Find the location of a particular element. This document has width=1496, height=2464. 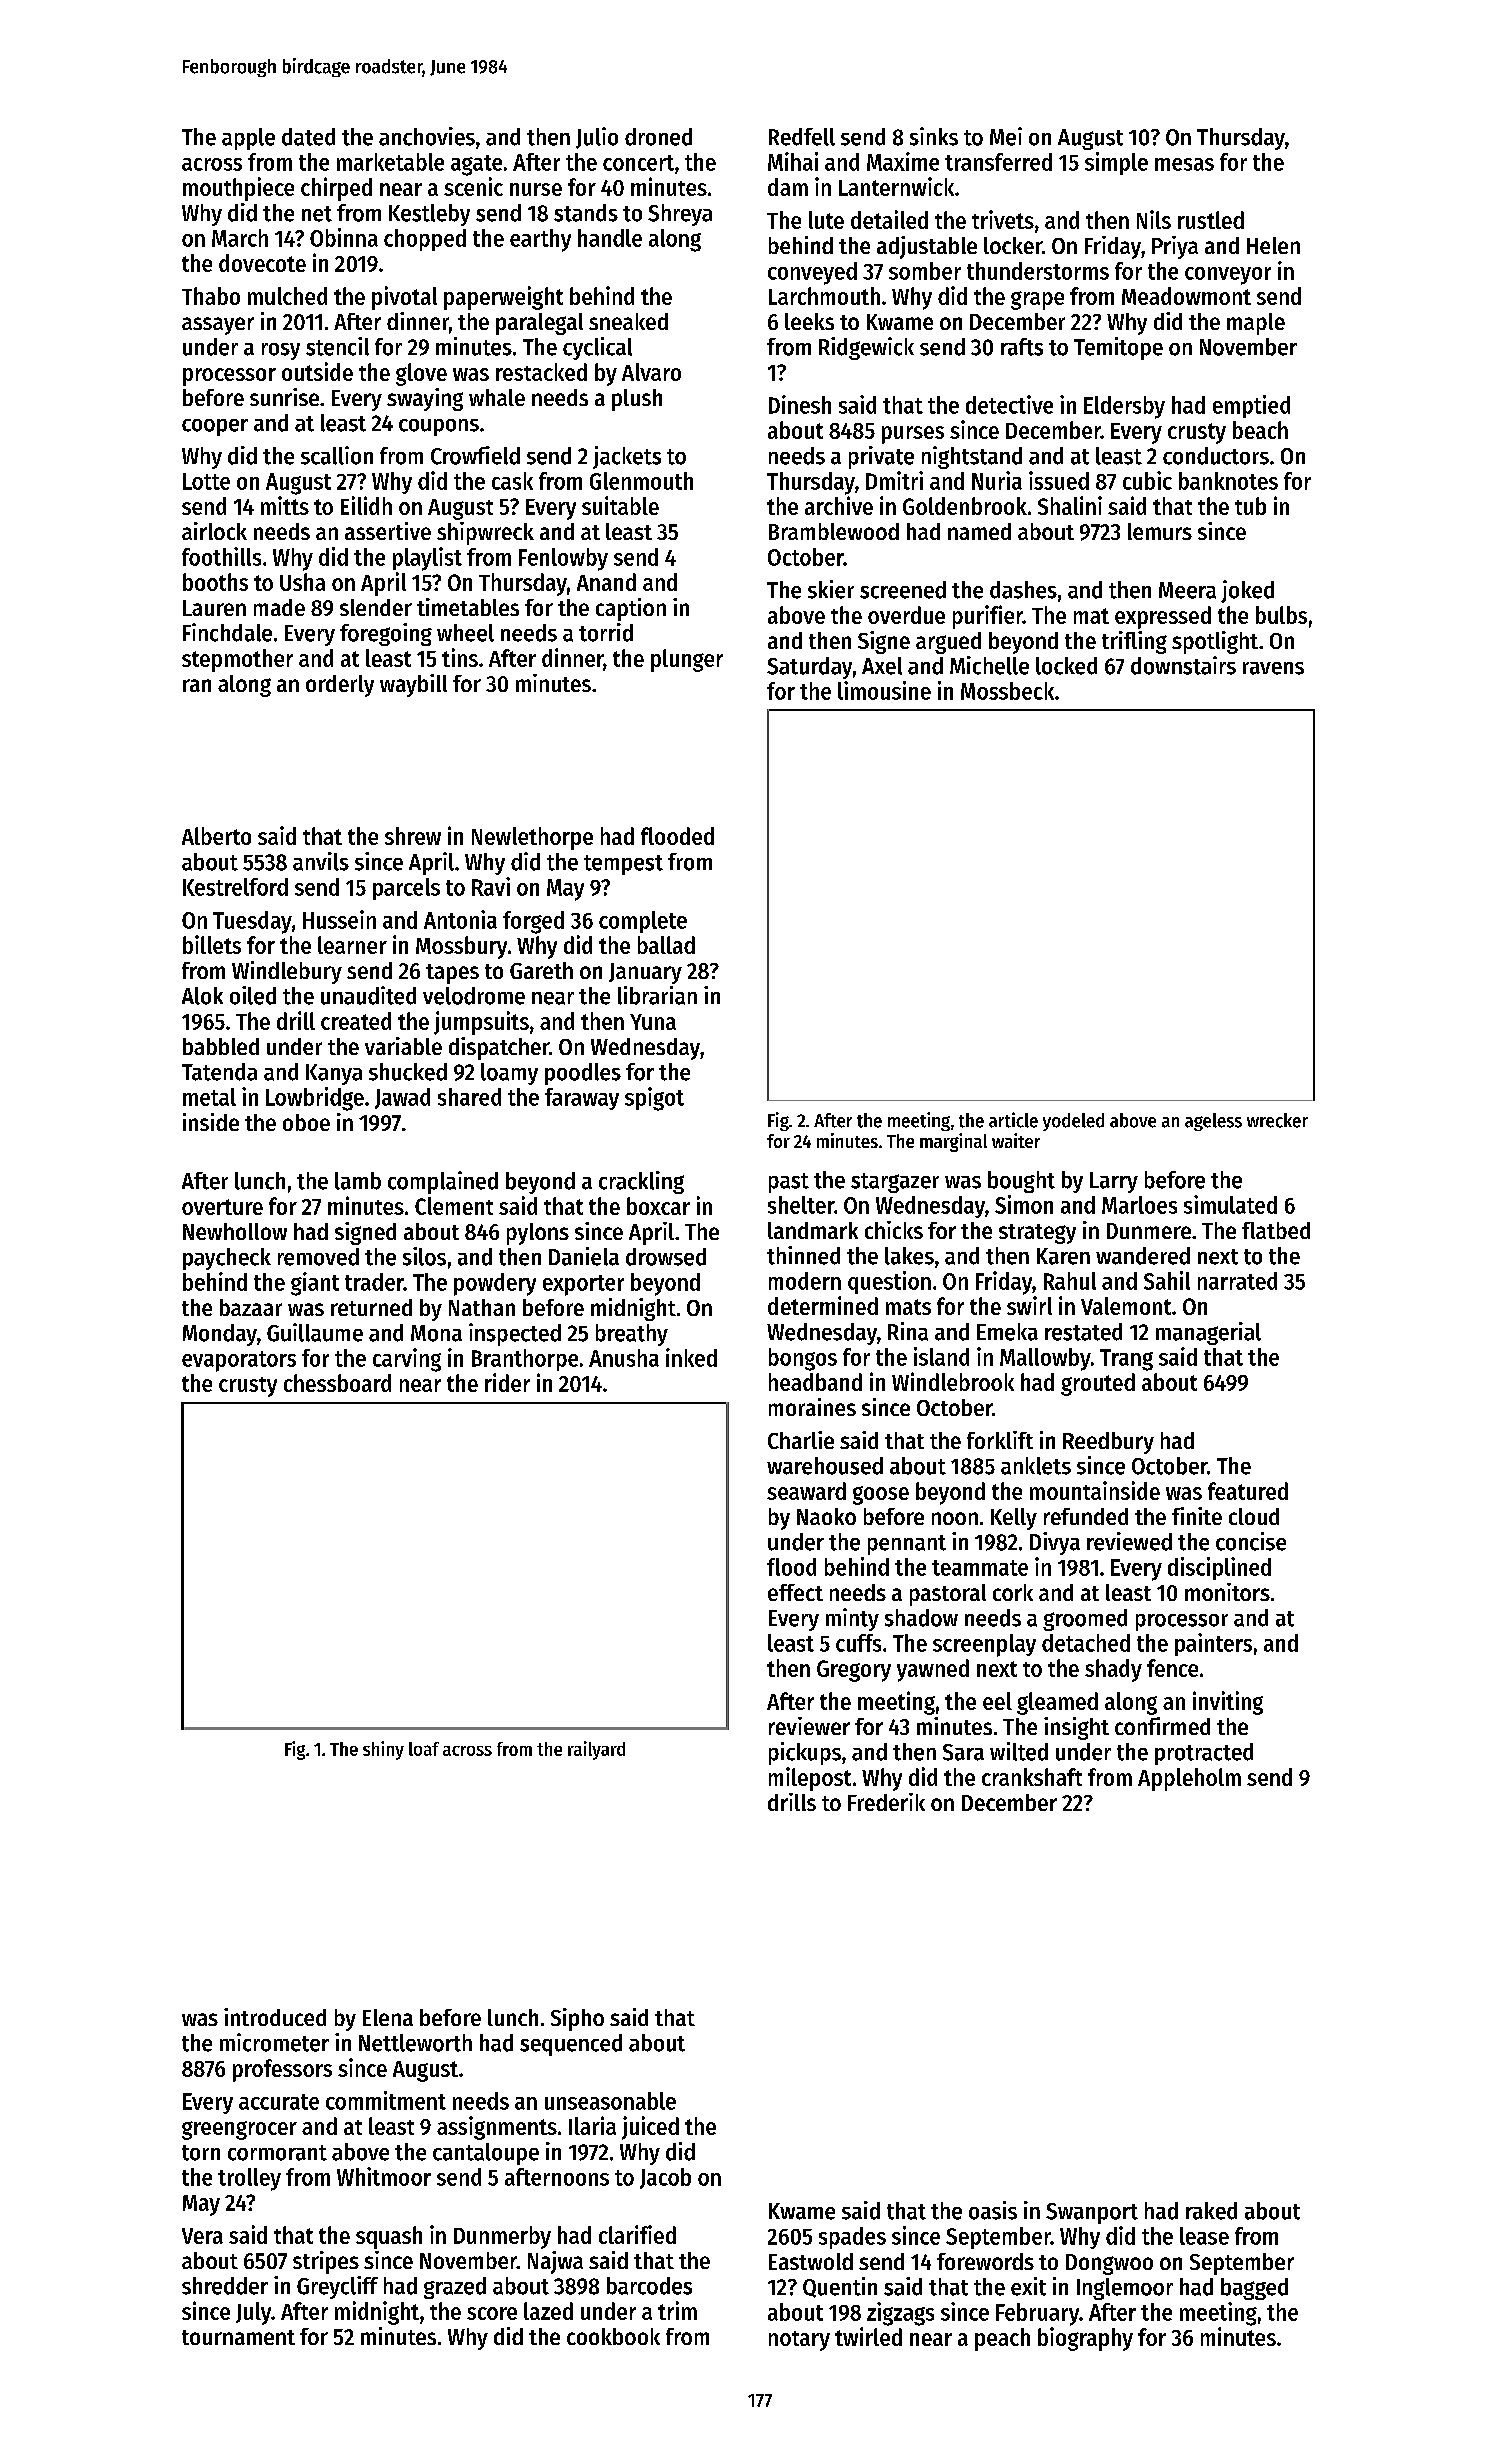

assertive is located at coordinates (388, 531).
